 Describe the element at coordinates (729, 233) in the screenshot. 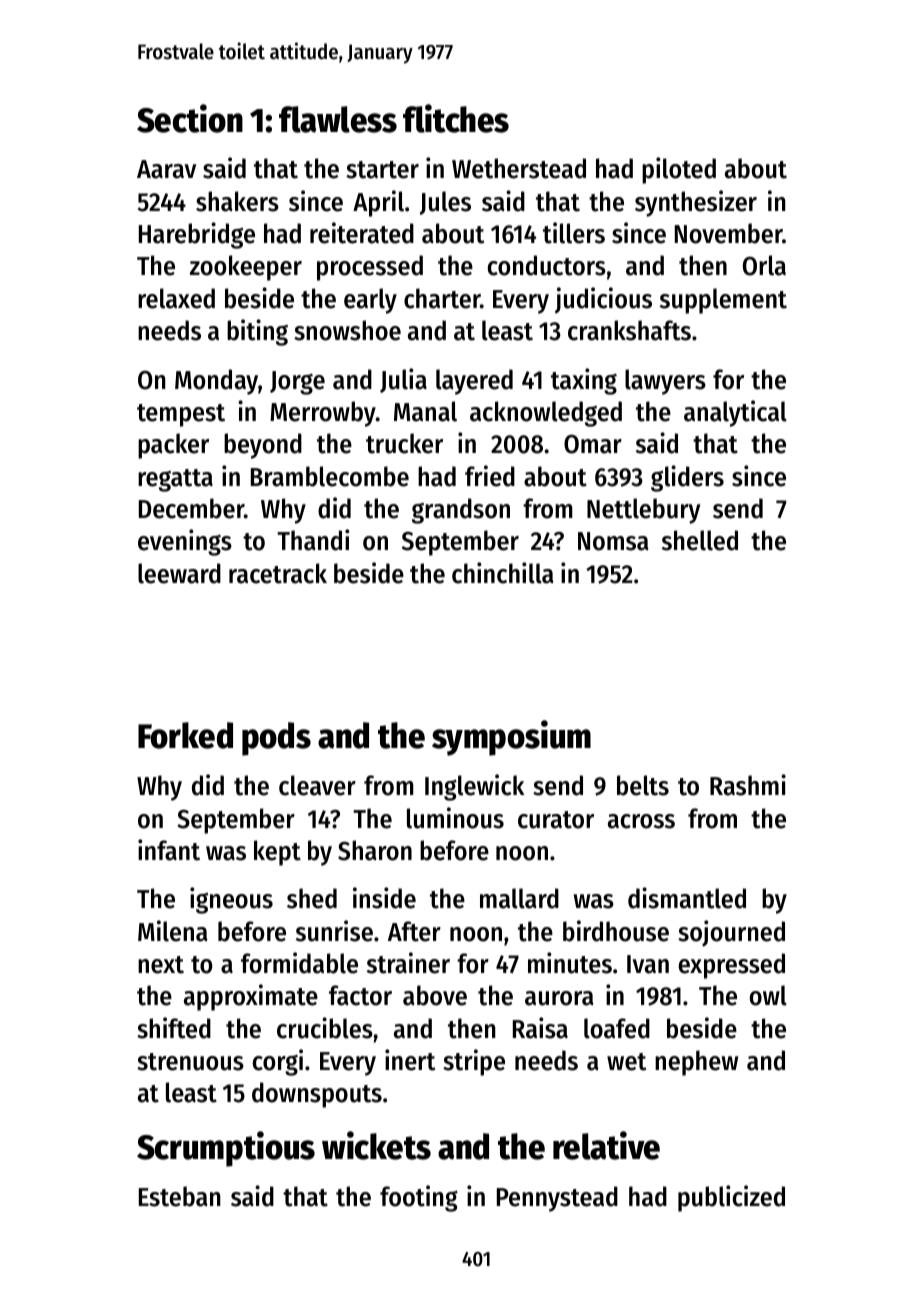

I see `November` at that location.
